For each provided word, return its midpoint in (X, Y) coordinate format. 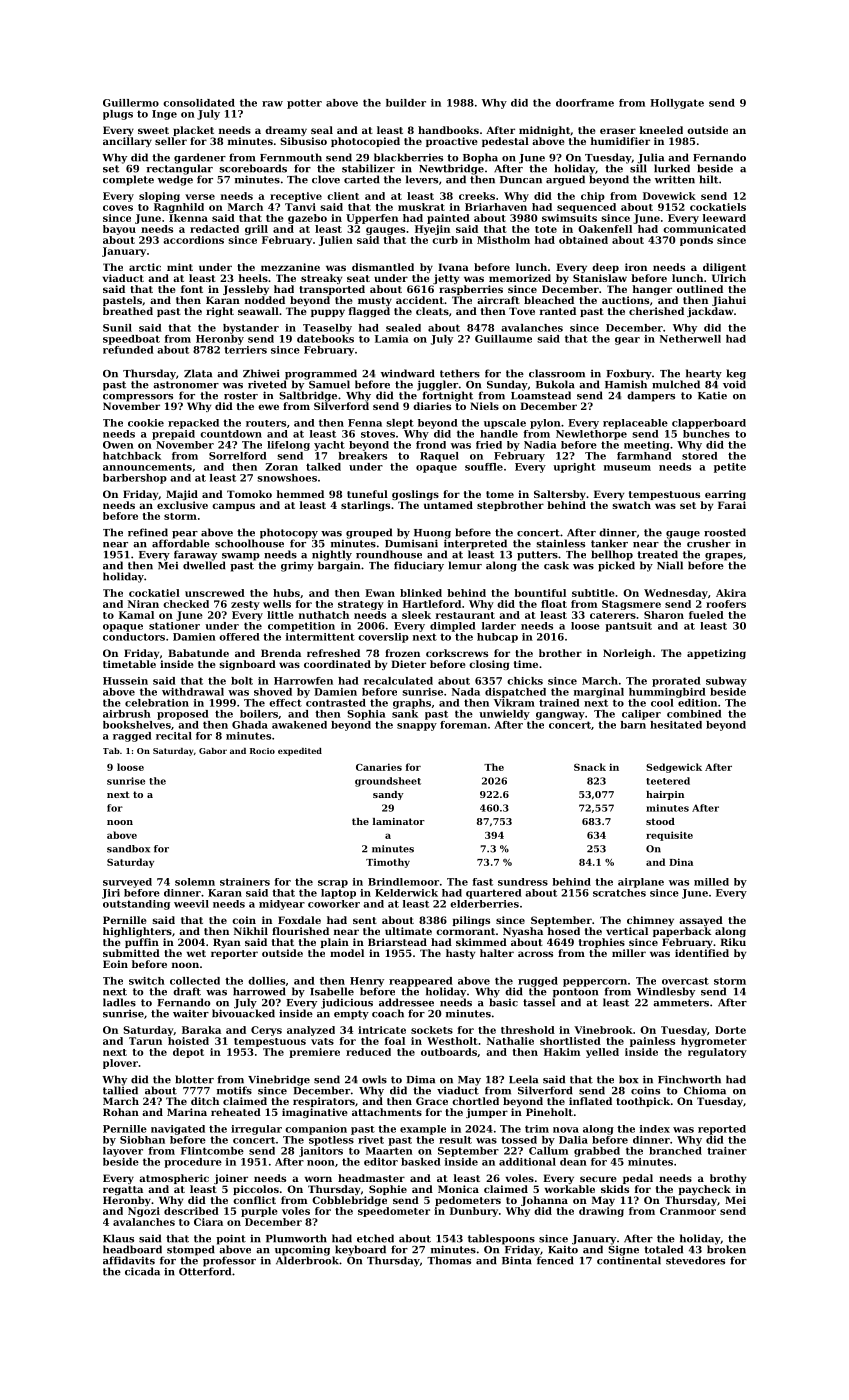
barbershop (135, 479)
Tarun (145, 1041)
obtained (583, 240)
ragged (132, 737)
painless (652, 1042)
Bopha (480, 158)
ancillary (127, 142)
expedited (300, 752)
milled (711, 882)
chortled (475, 1101)
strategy (361, 605)
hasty (460, 954)
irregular (256, 1130)
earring (725, 495)
